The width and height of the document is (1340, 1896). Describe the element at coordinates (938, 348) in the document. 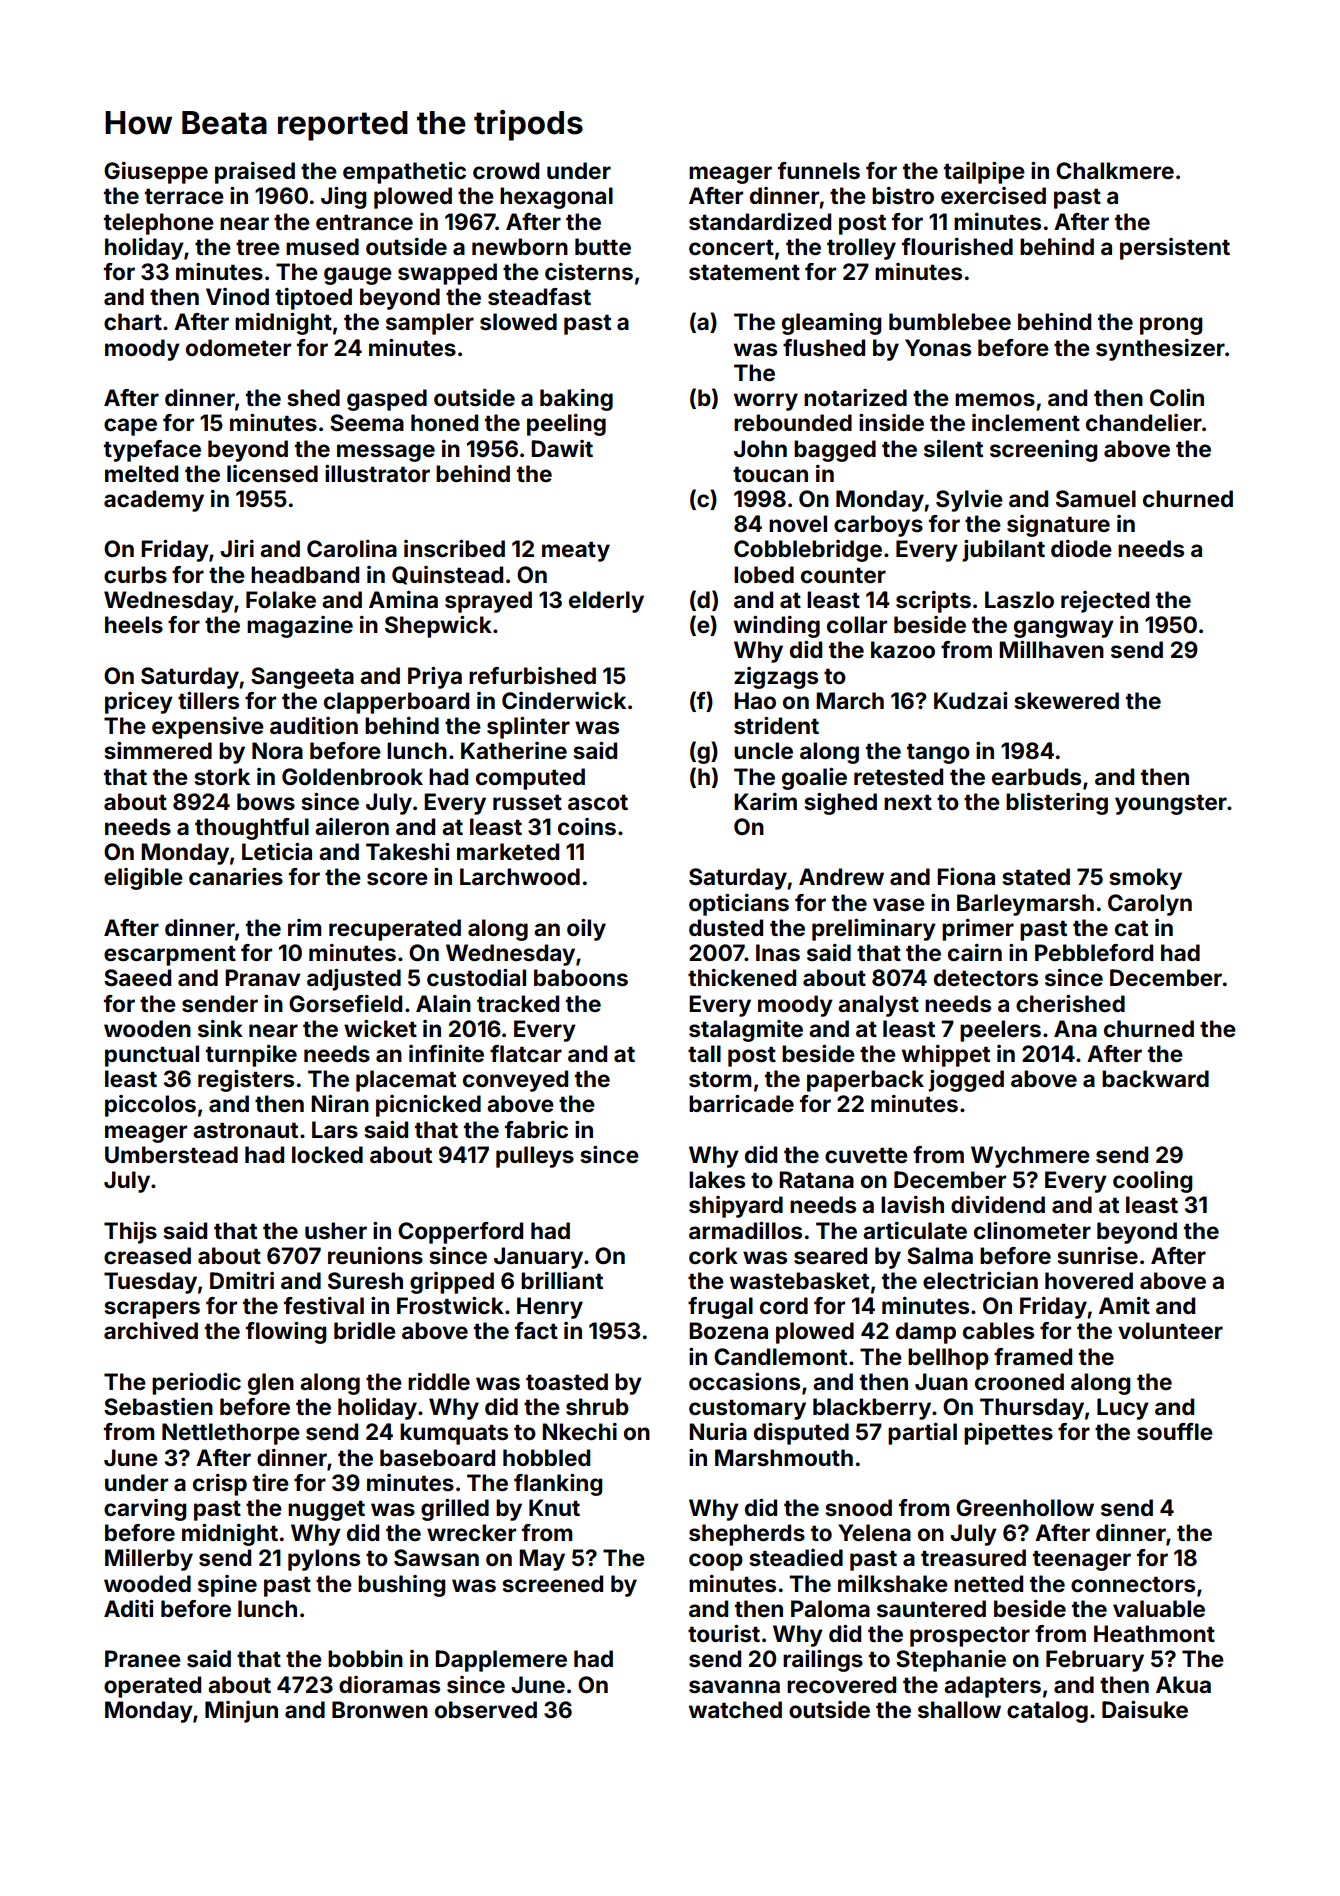

I see `Yonas` at that location.
